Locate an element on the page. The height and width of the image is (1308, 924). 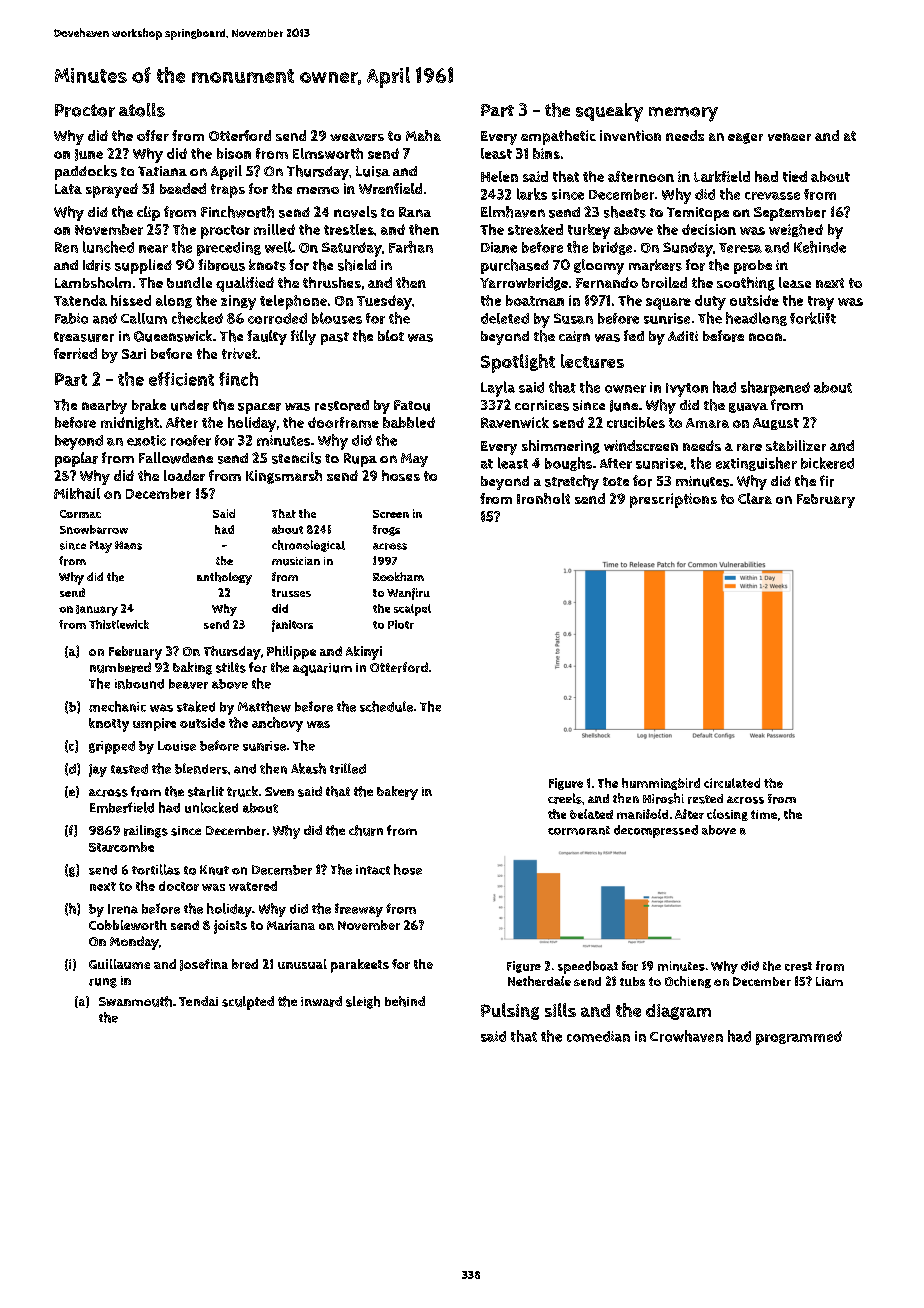
fir is located at coordinates (827, 481).
